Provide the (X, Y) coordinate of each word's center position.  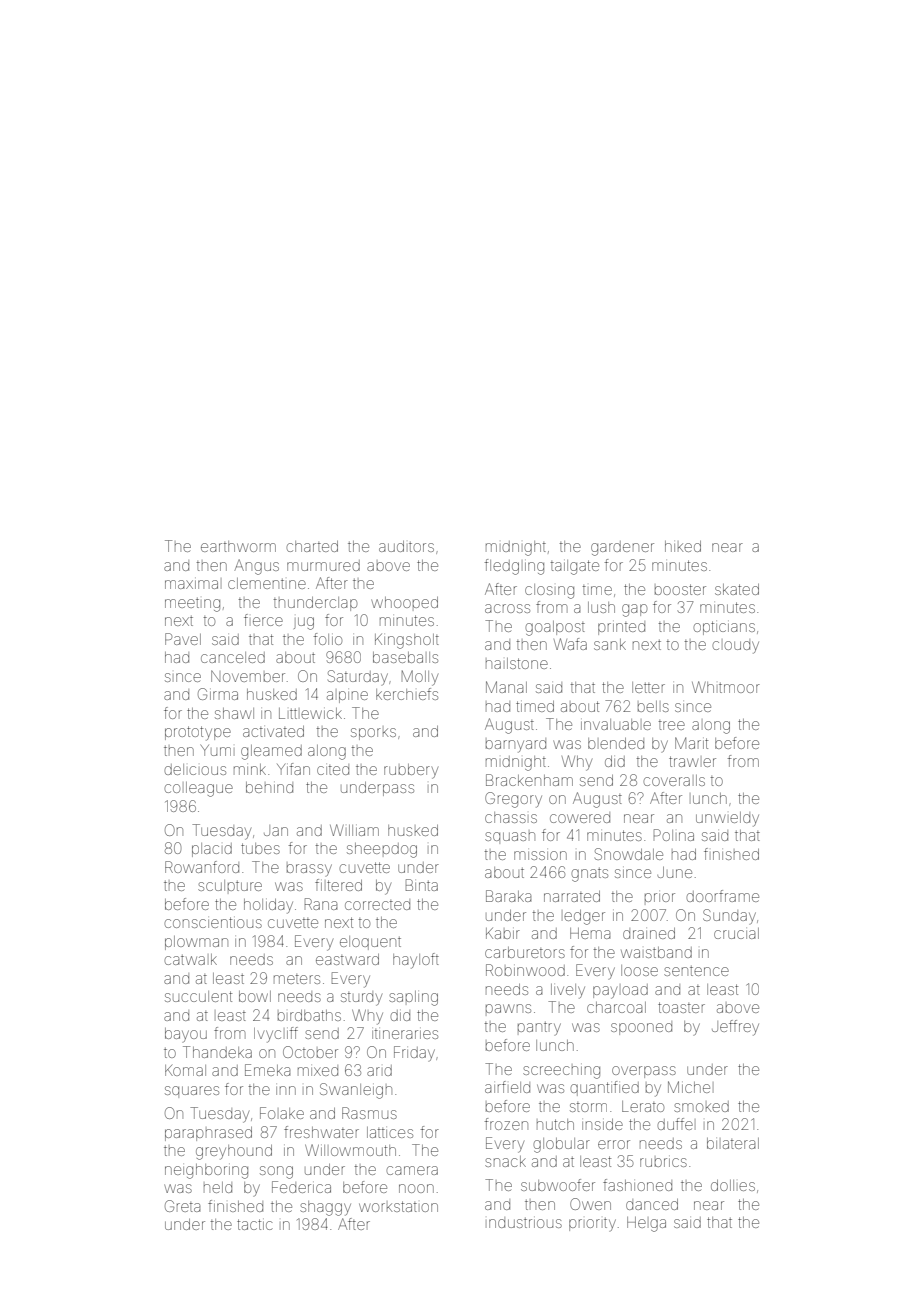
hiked (683, 546)
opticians (724, 628)
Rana (321, 904)
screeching (561, 1072)
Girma (218, 694)
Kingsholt (407, 641)
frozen (506, 1124)
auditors (406, 546)
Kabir (503, 933)
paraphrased (208, 1134)
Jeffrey (735, 1028)
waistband (656, 952)
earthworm (238, 546)
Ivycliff (276, 1035)
